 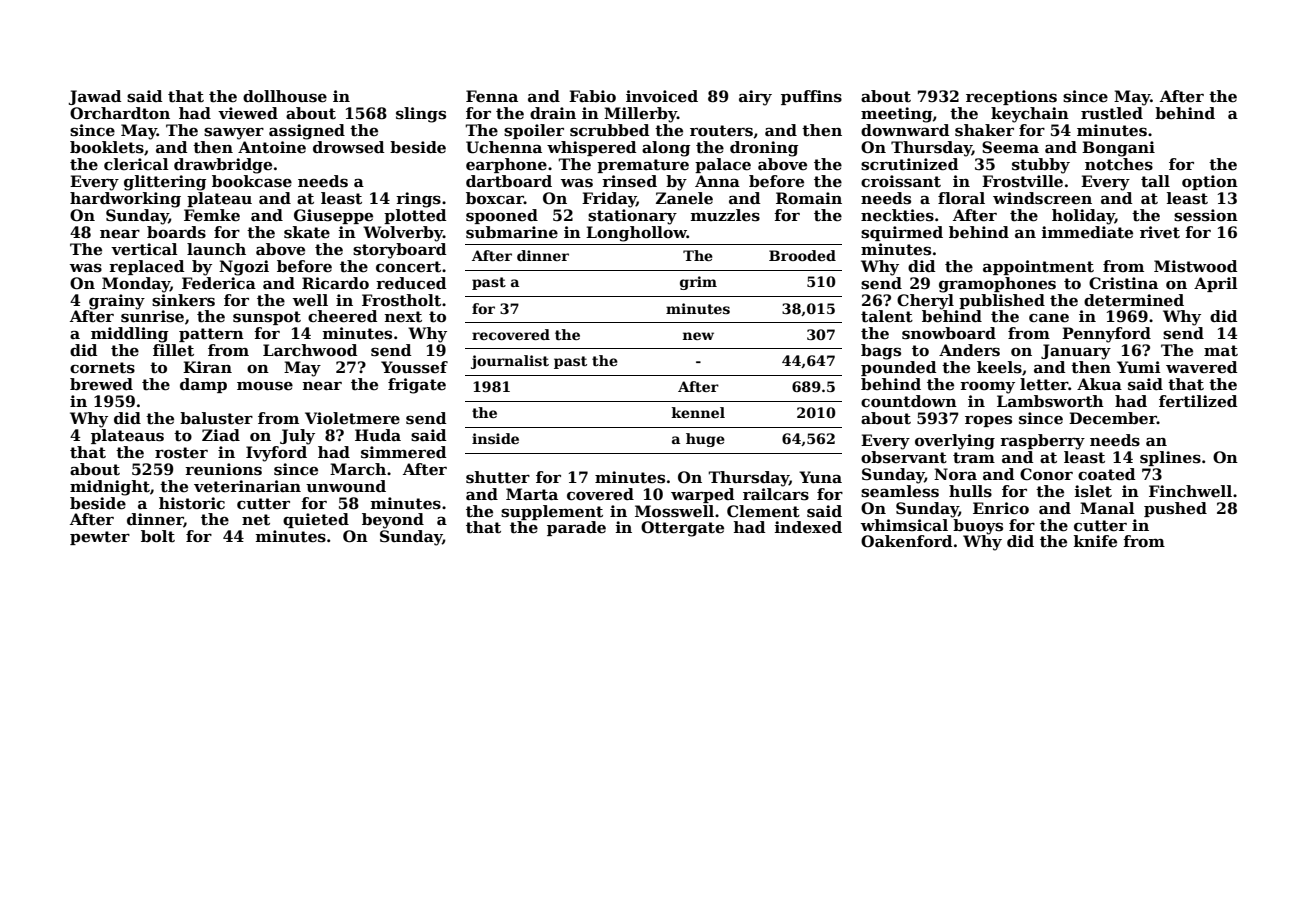 I want to click on keychain, so click(x=1030, y=115).
